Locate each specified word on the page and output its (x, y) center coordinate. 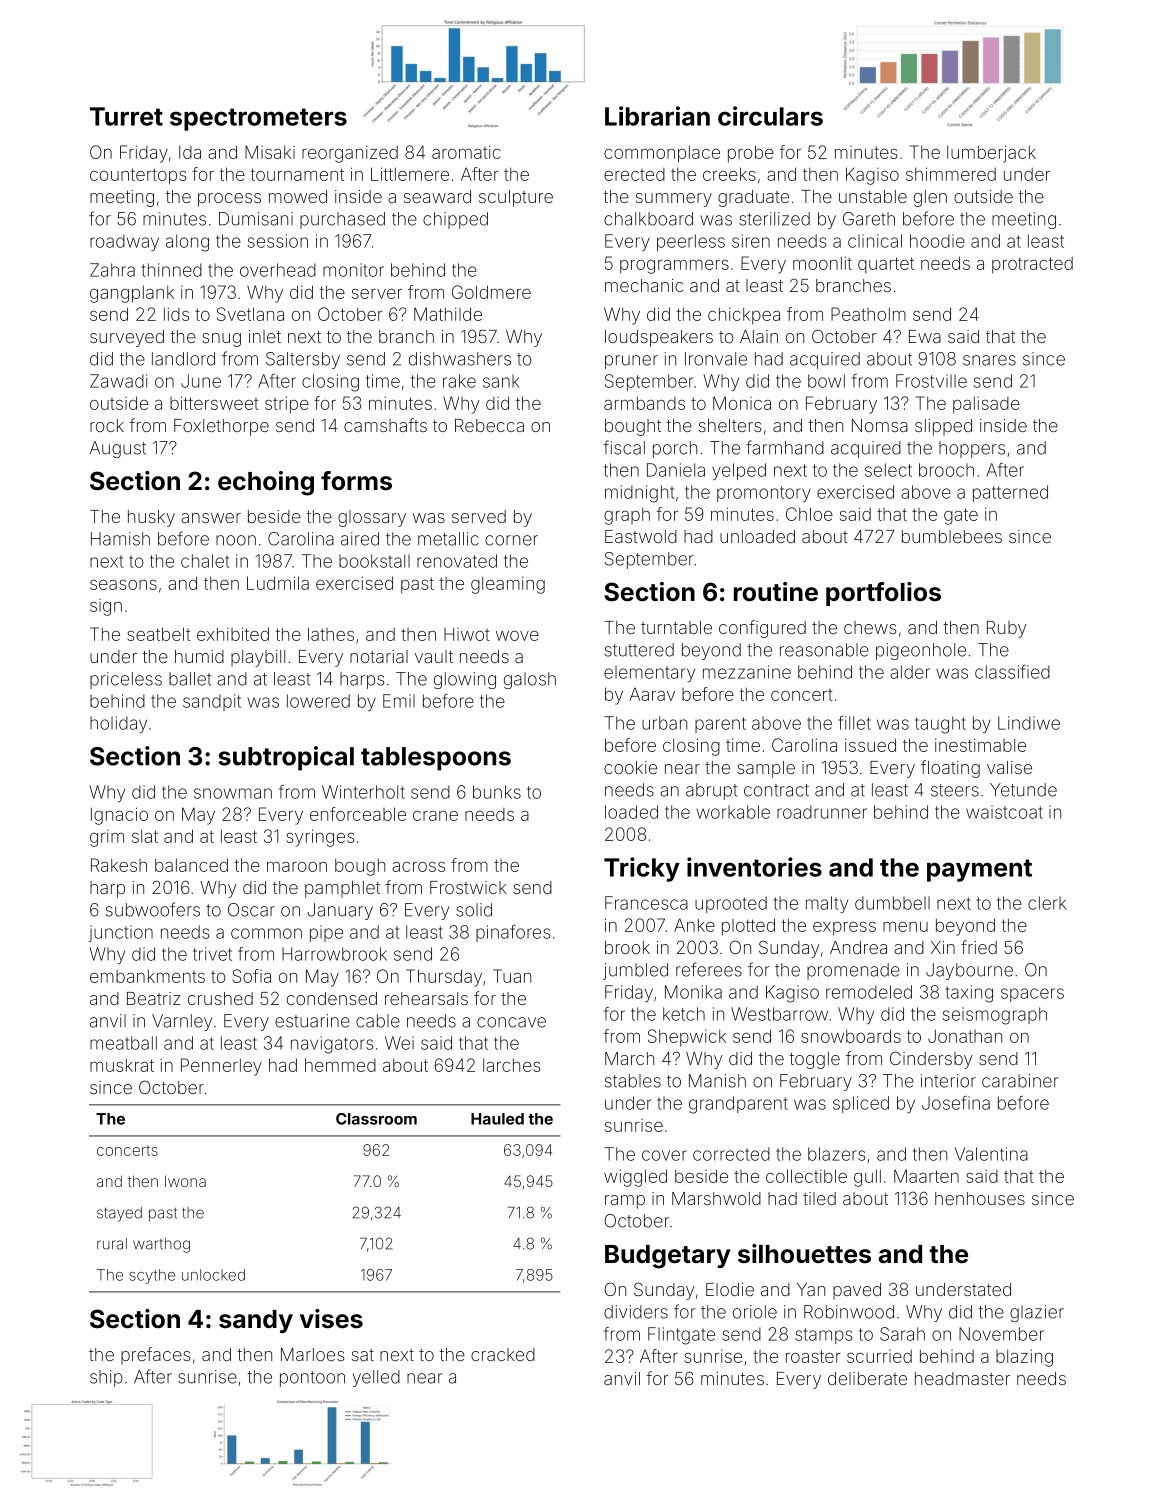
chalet (205, 561)
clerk (1047, 903)
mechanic (644, 285)
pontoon (312, 1379)
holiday (118, 724)
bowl (826, 381)
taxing (969, 994)
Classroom (376, 1119)
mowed (298, 196)
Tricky (642, 869)
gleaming (508, 585)
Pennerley (221, 1067)
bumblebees (952, 536)
